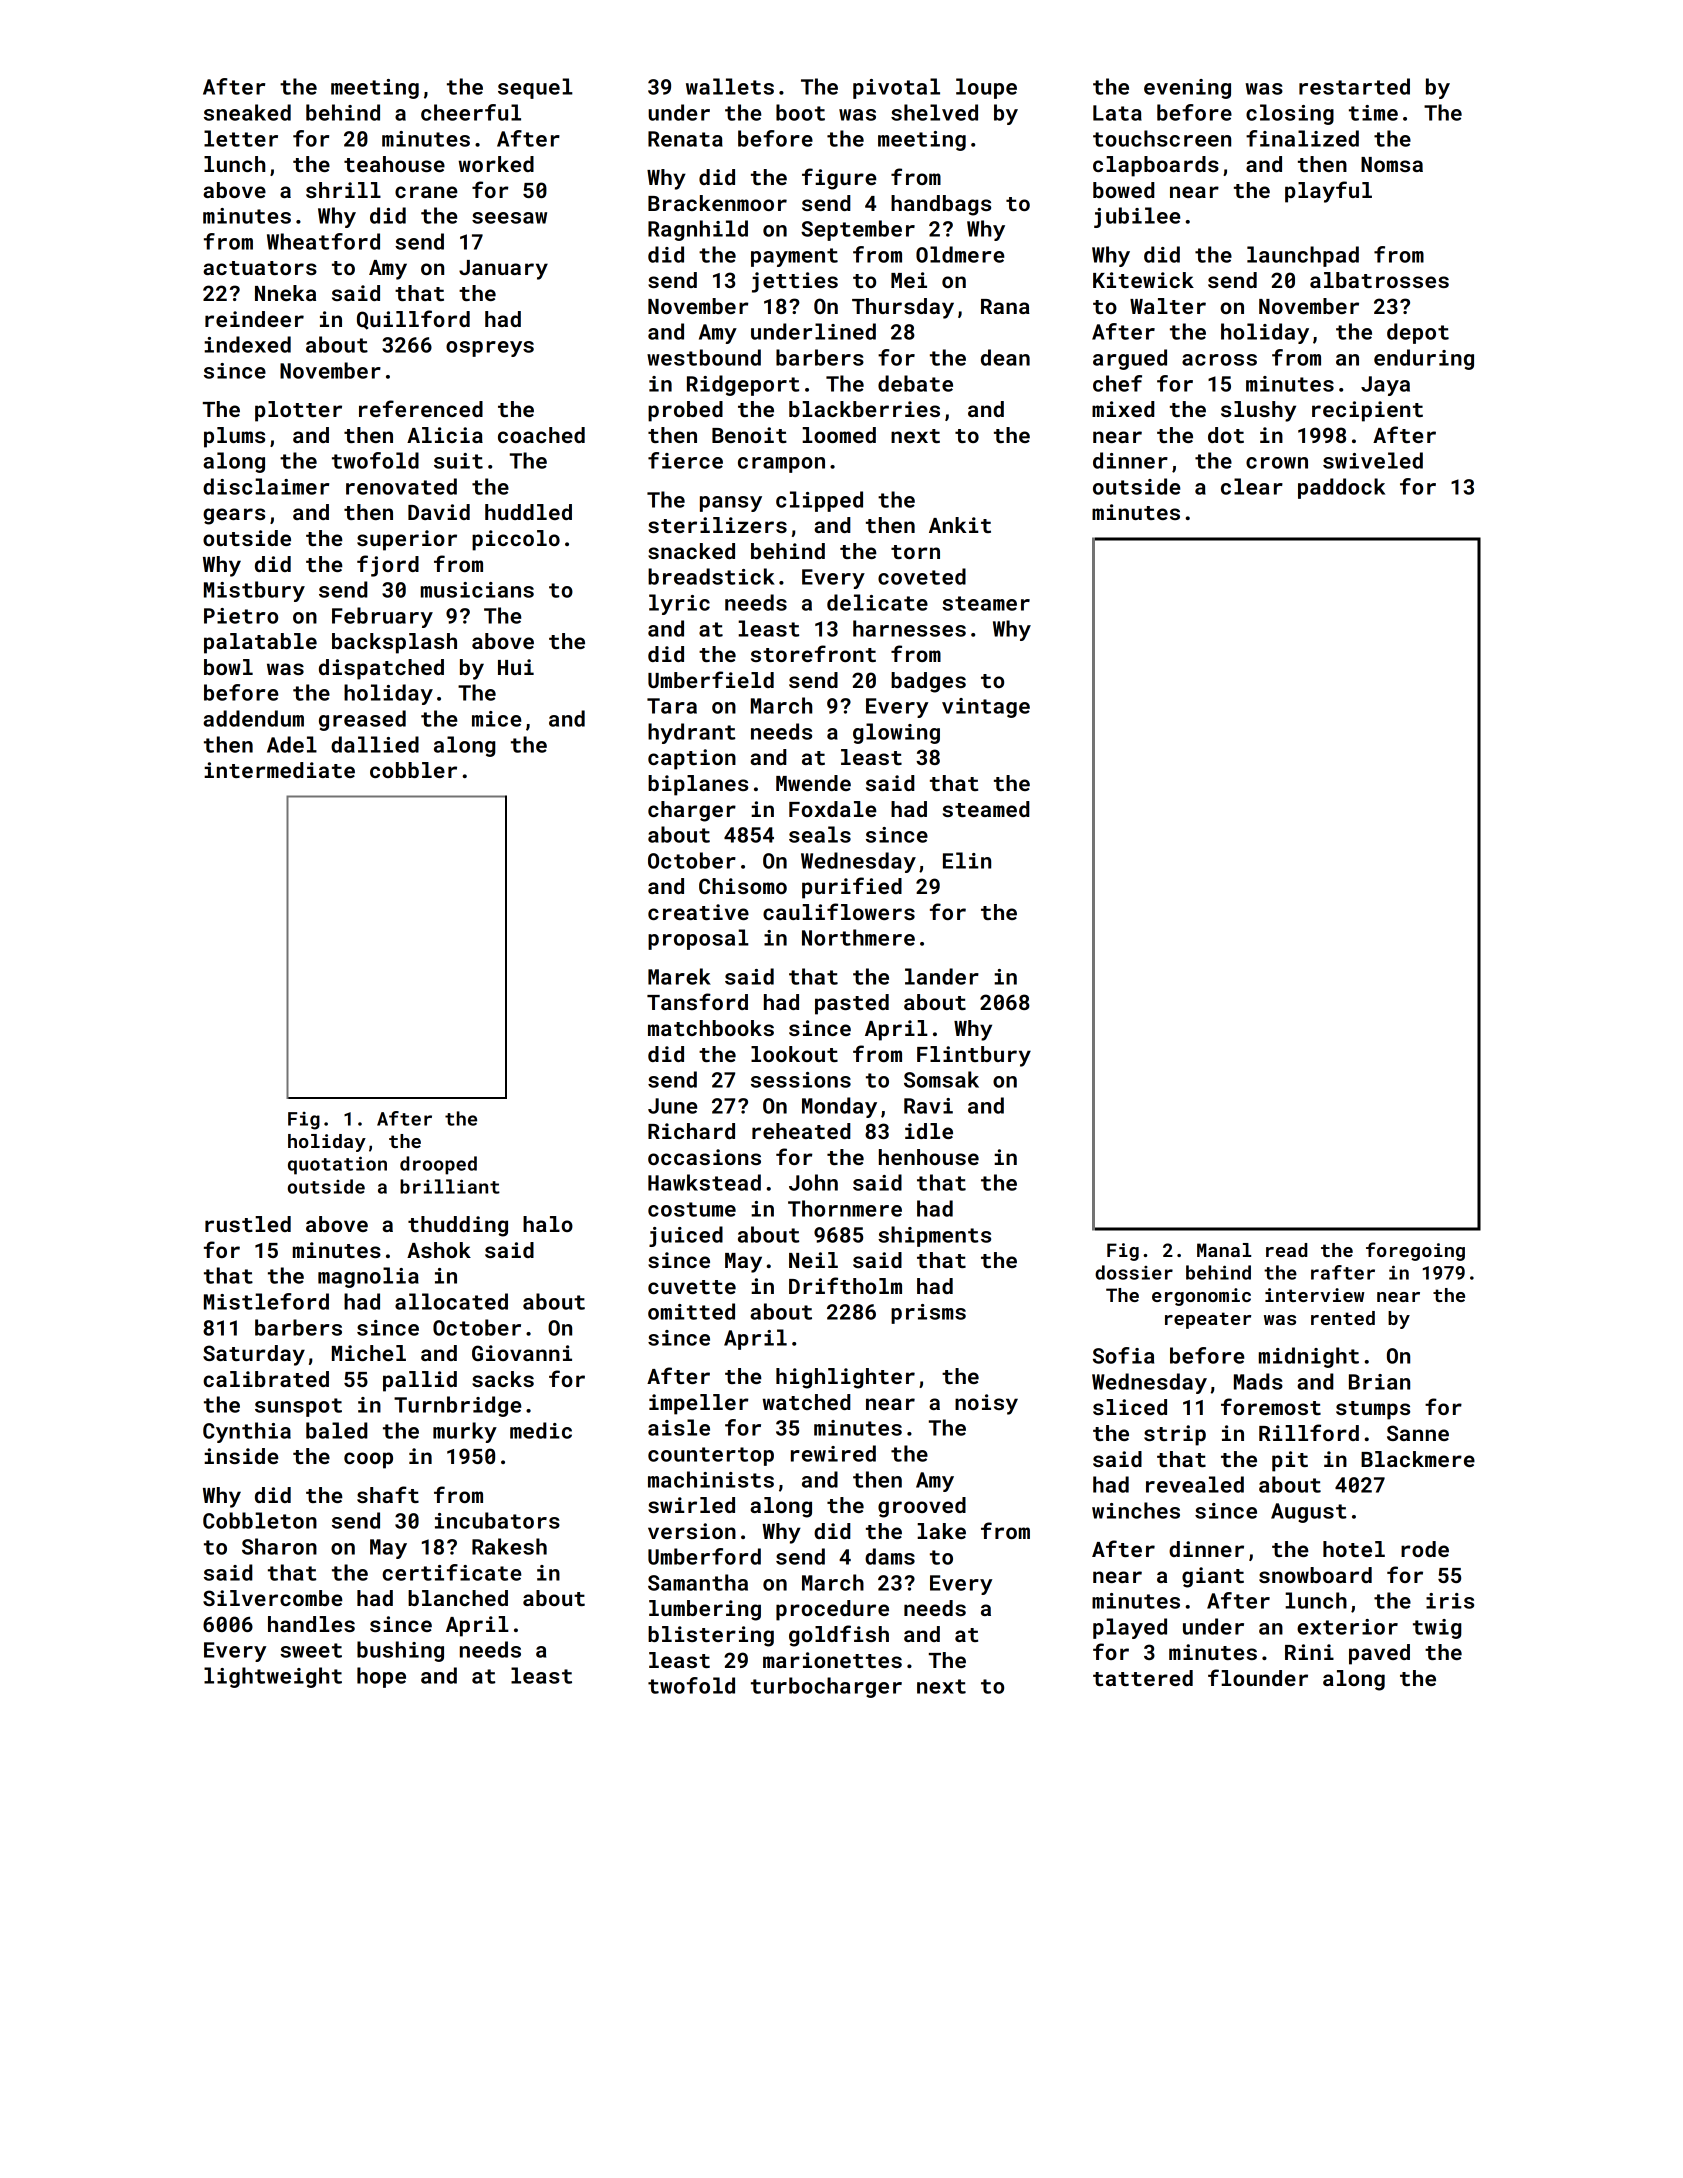 This image has width=1683, height=2178. I want to click on Rini, so click(1309, 1652).
